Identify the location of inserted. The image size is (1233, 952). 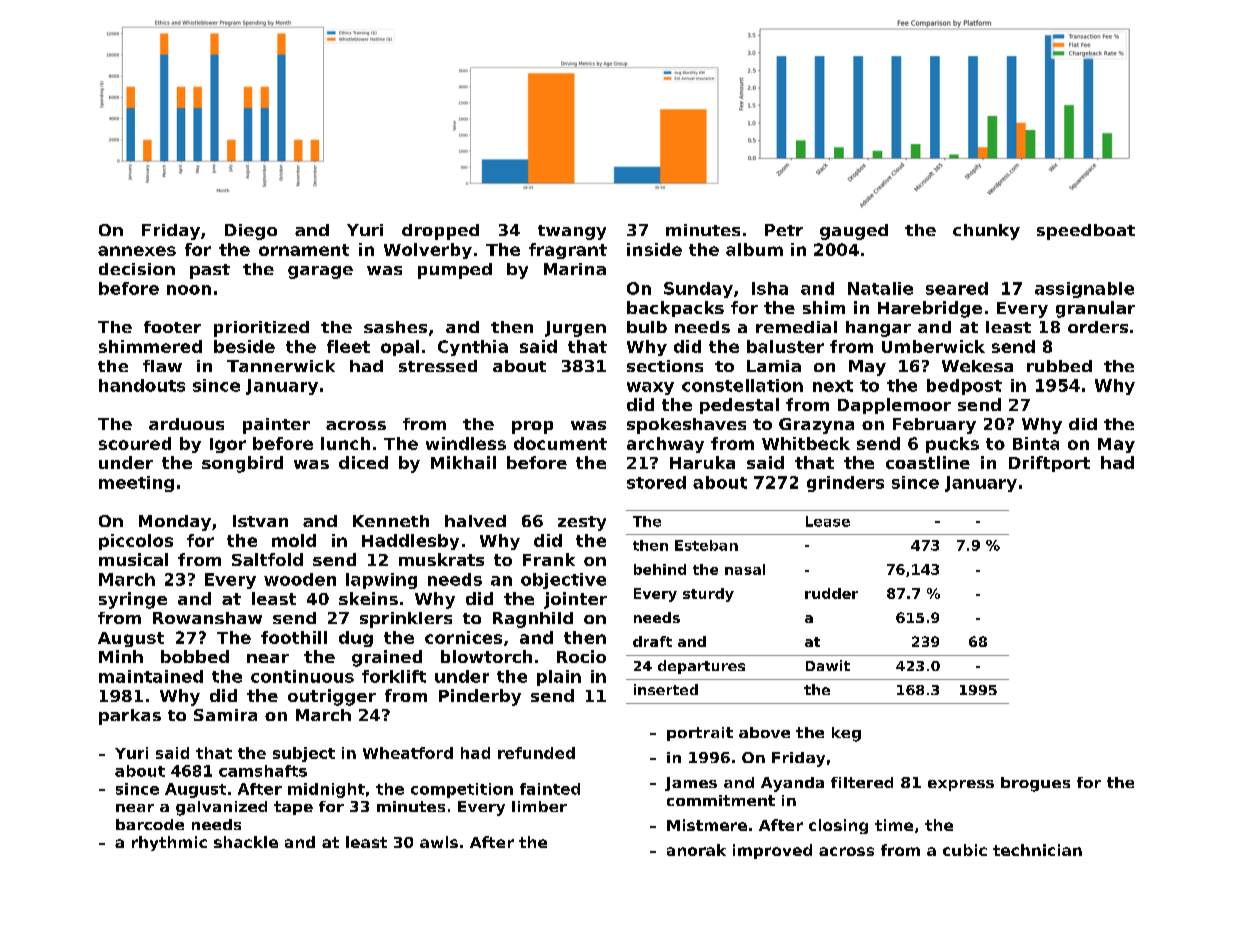
(666, 689).
